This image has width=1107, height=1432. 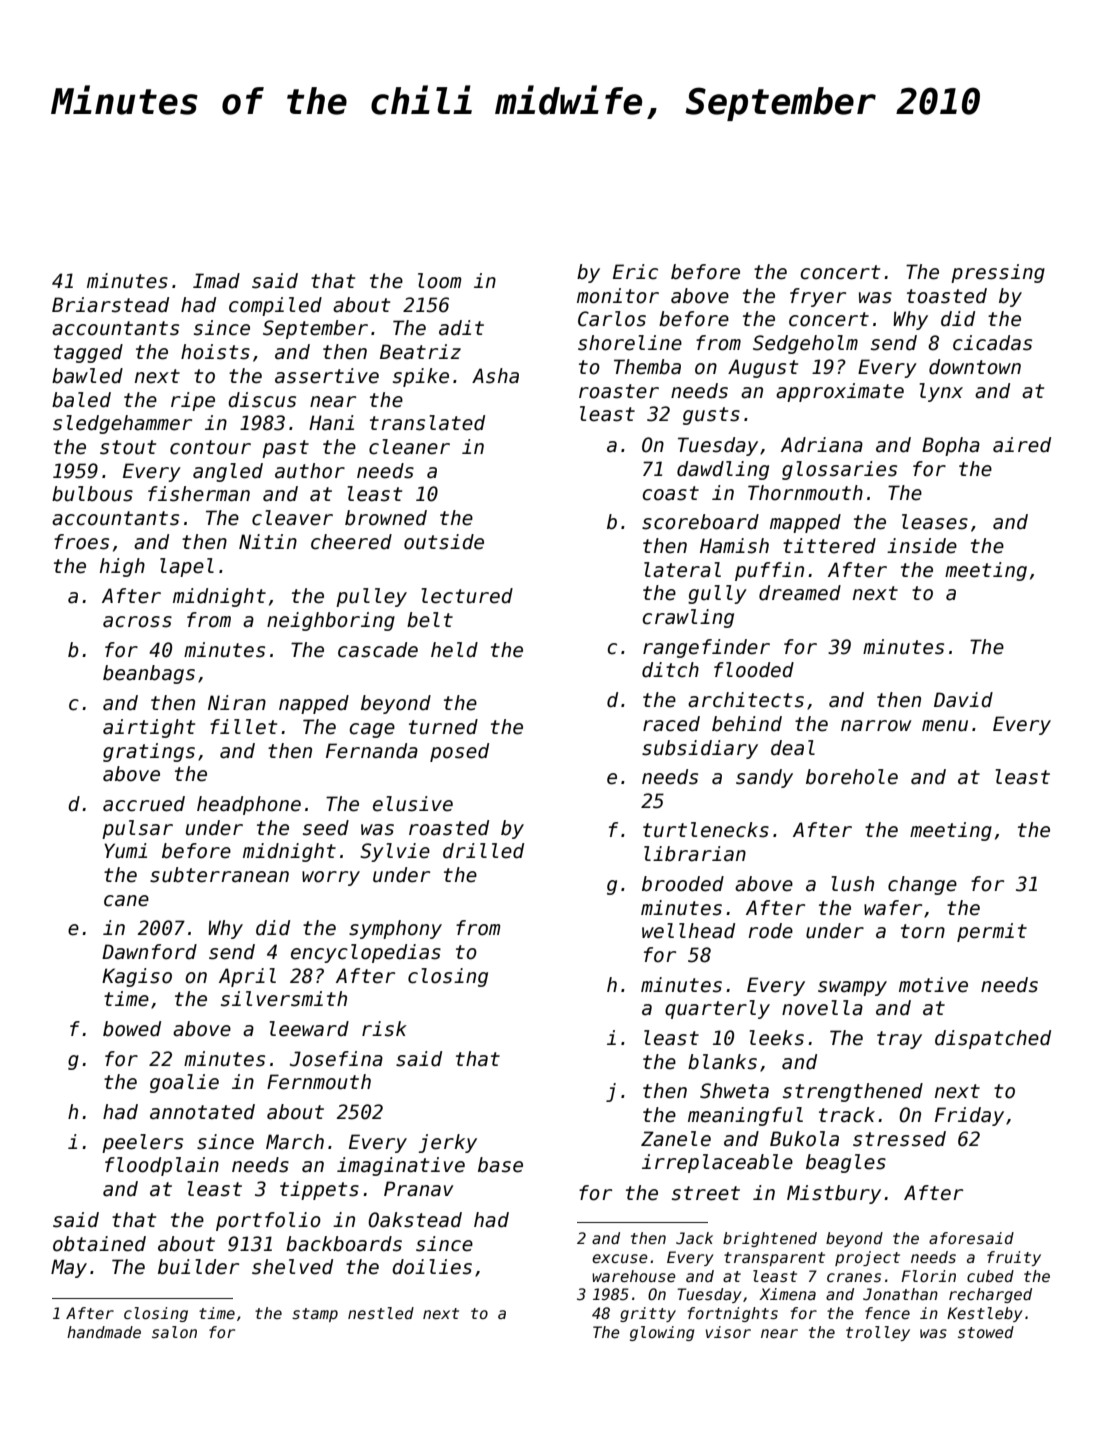 I want to click on pressing, so click(x=998, y=273).
